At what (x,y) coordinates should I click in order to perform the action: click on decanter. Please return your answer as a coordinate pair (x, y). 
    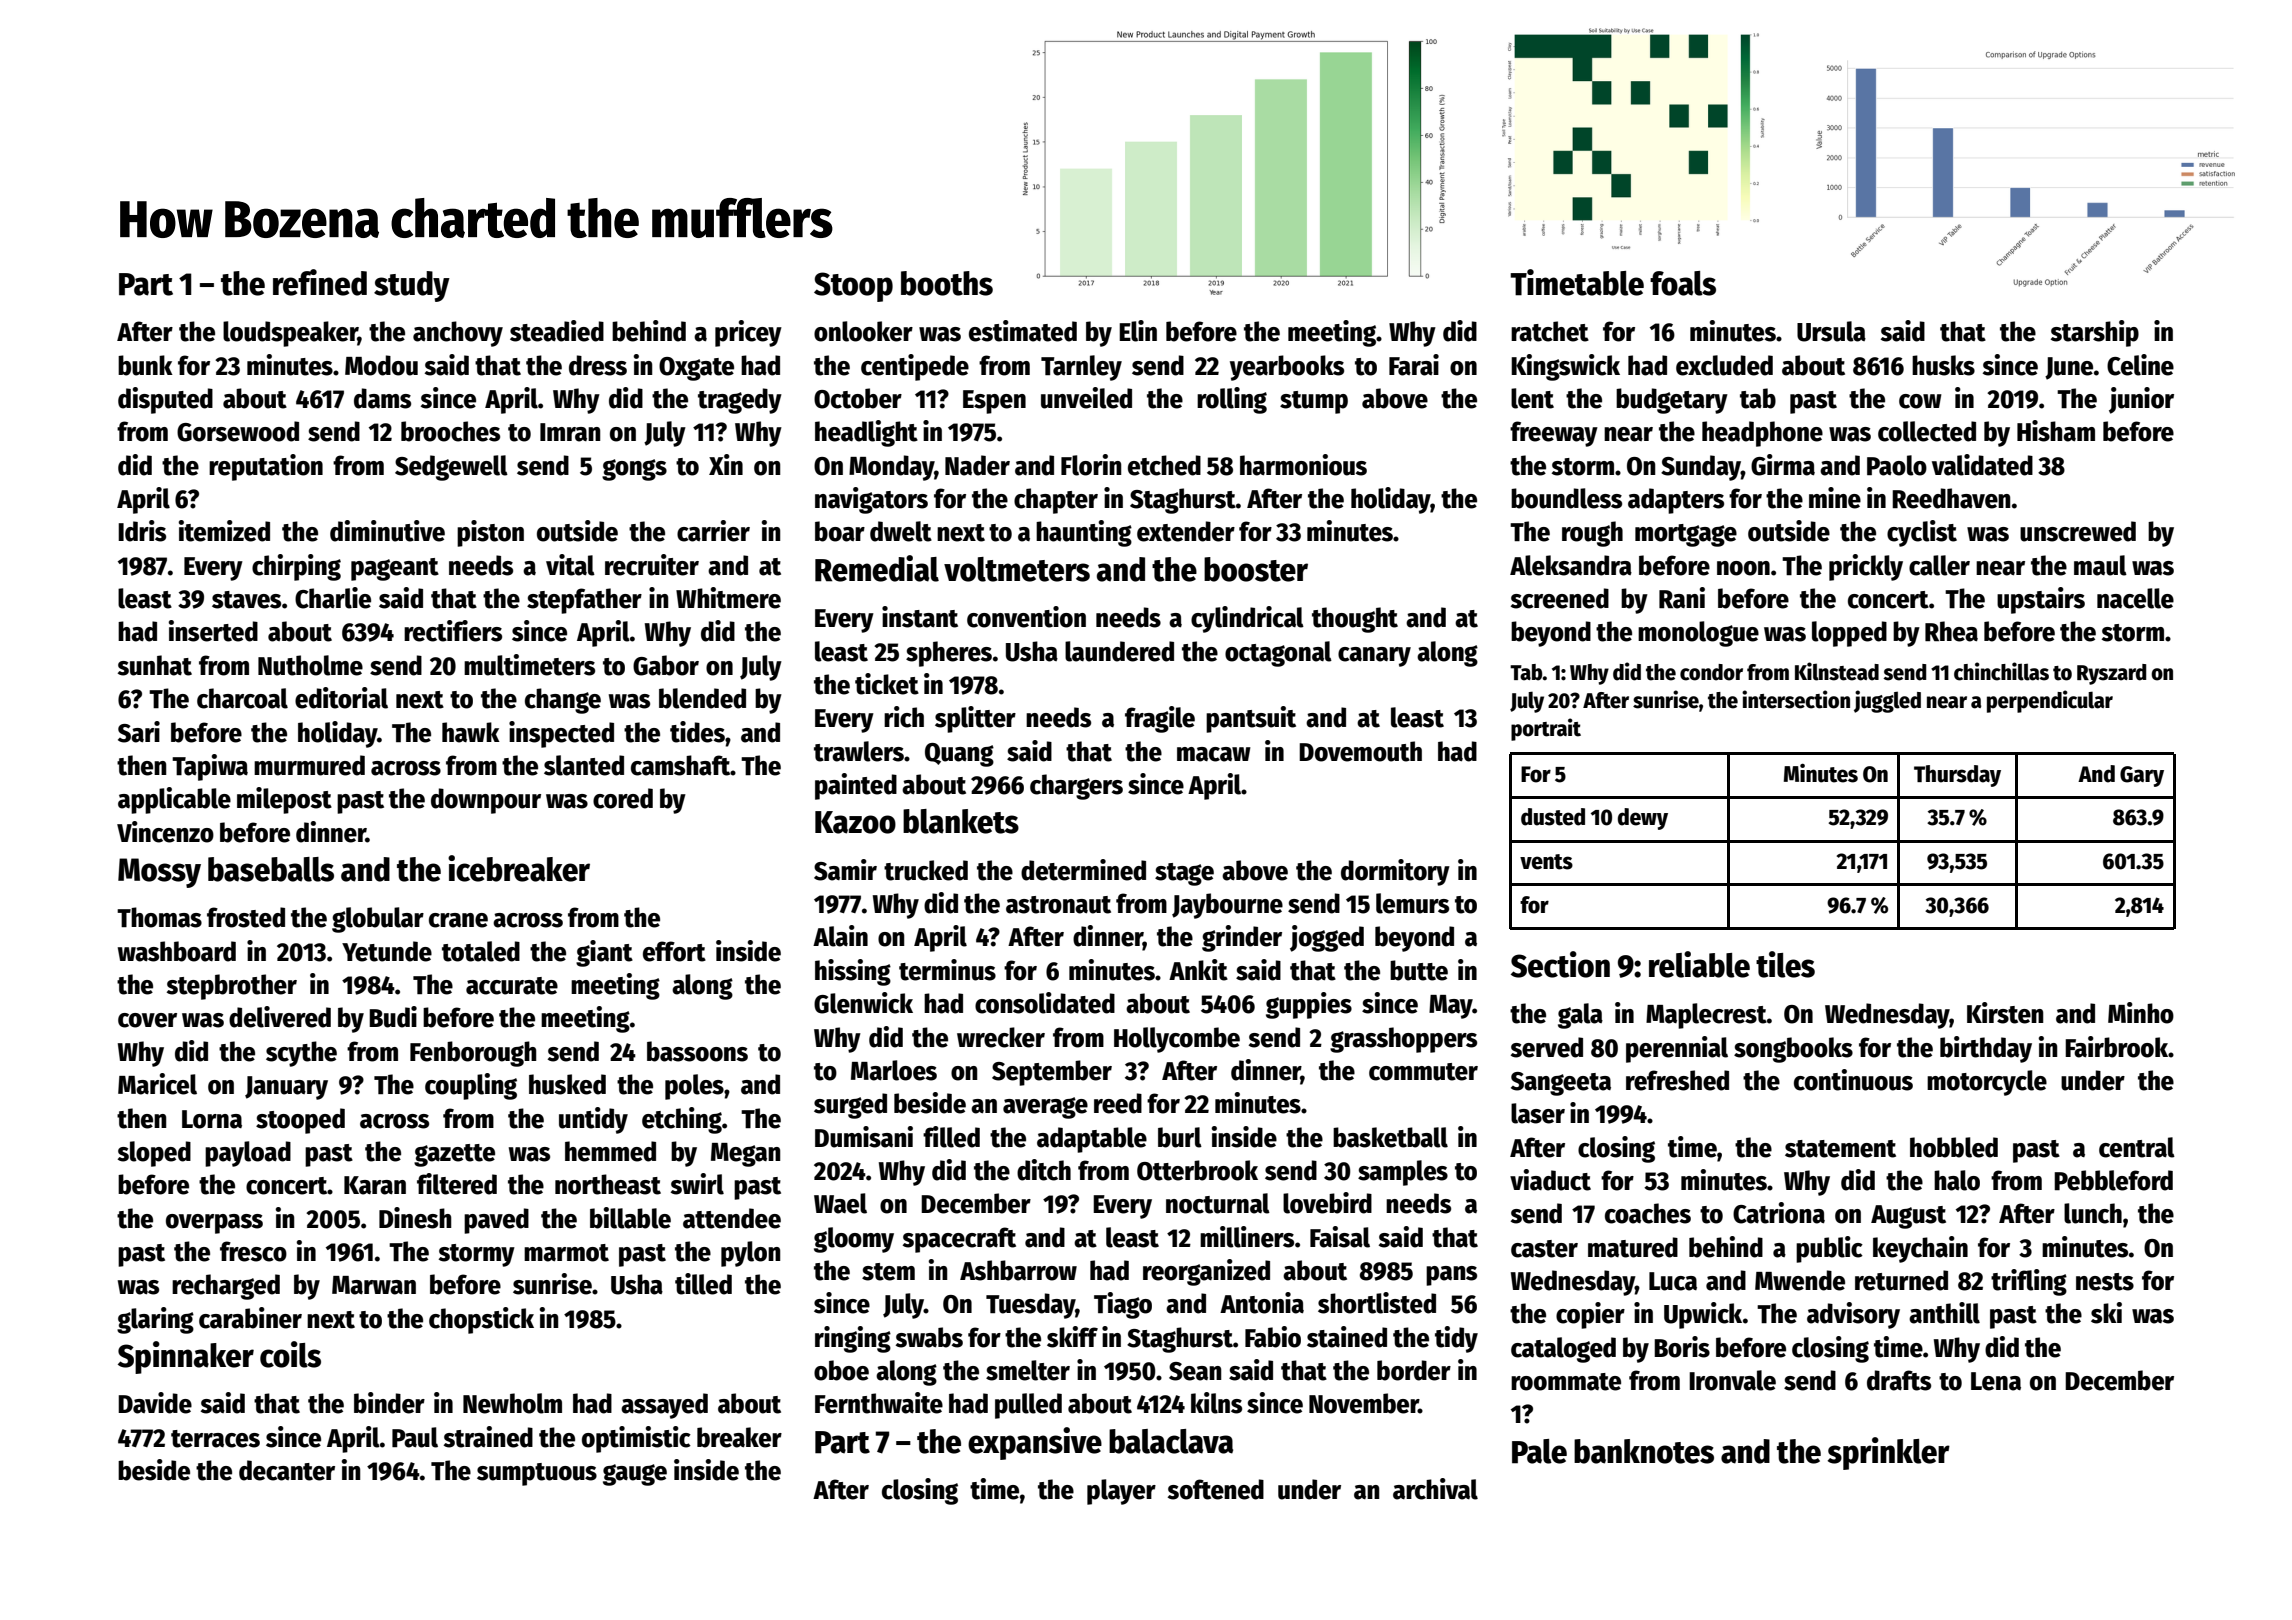
    Looking at the image, I should click on (287, 1470).
